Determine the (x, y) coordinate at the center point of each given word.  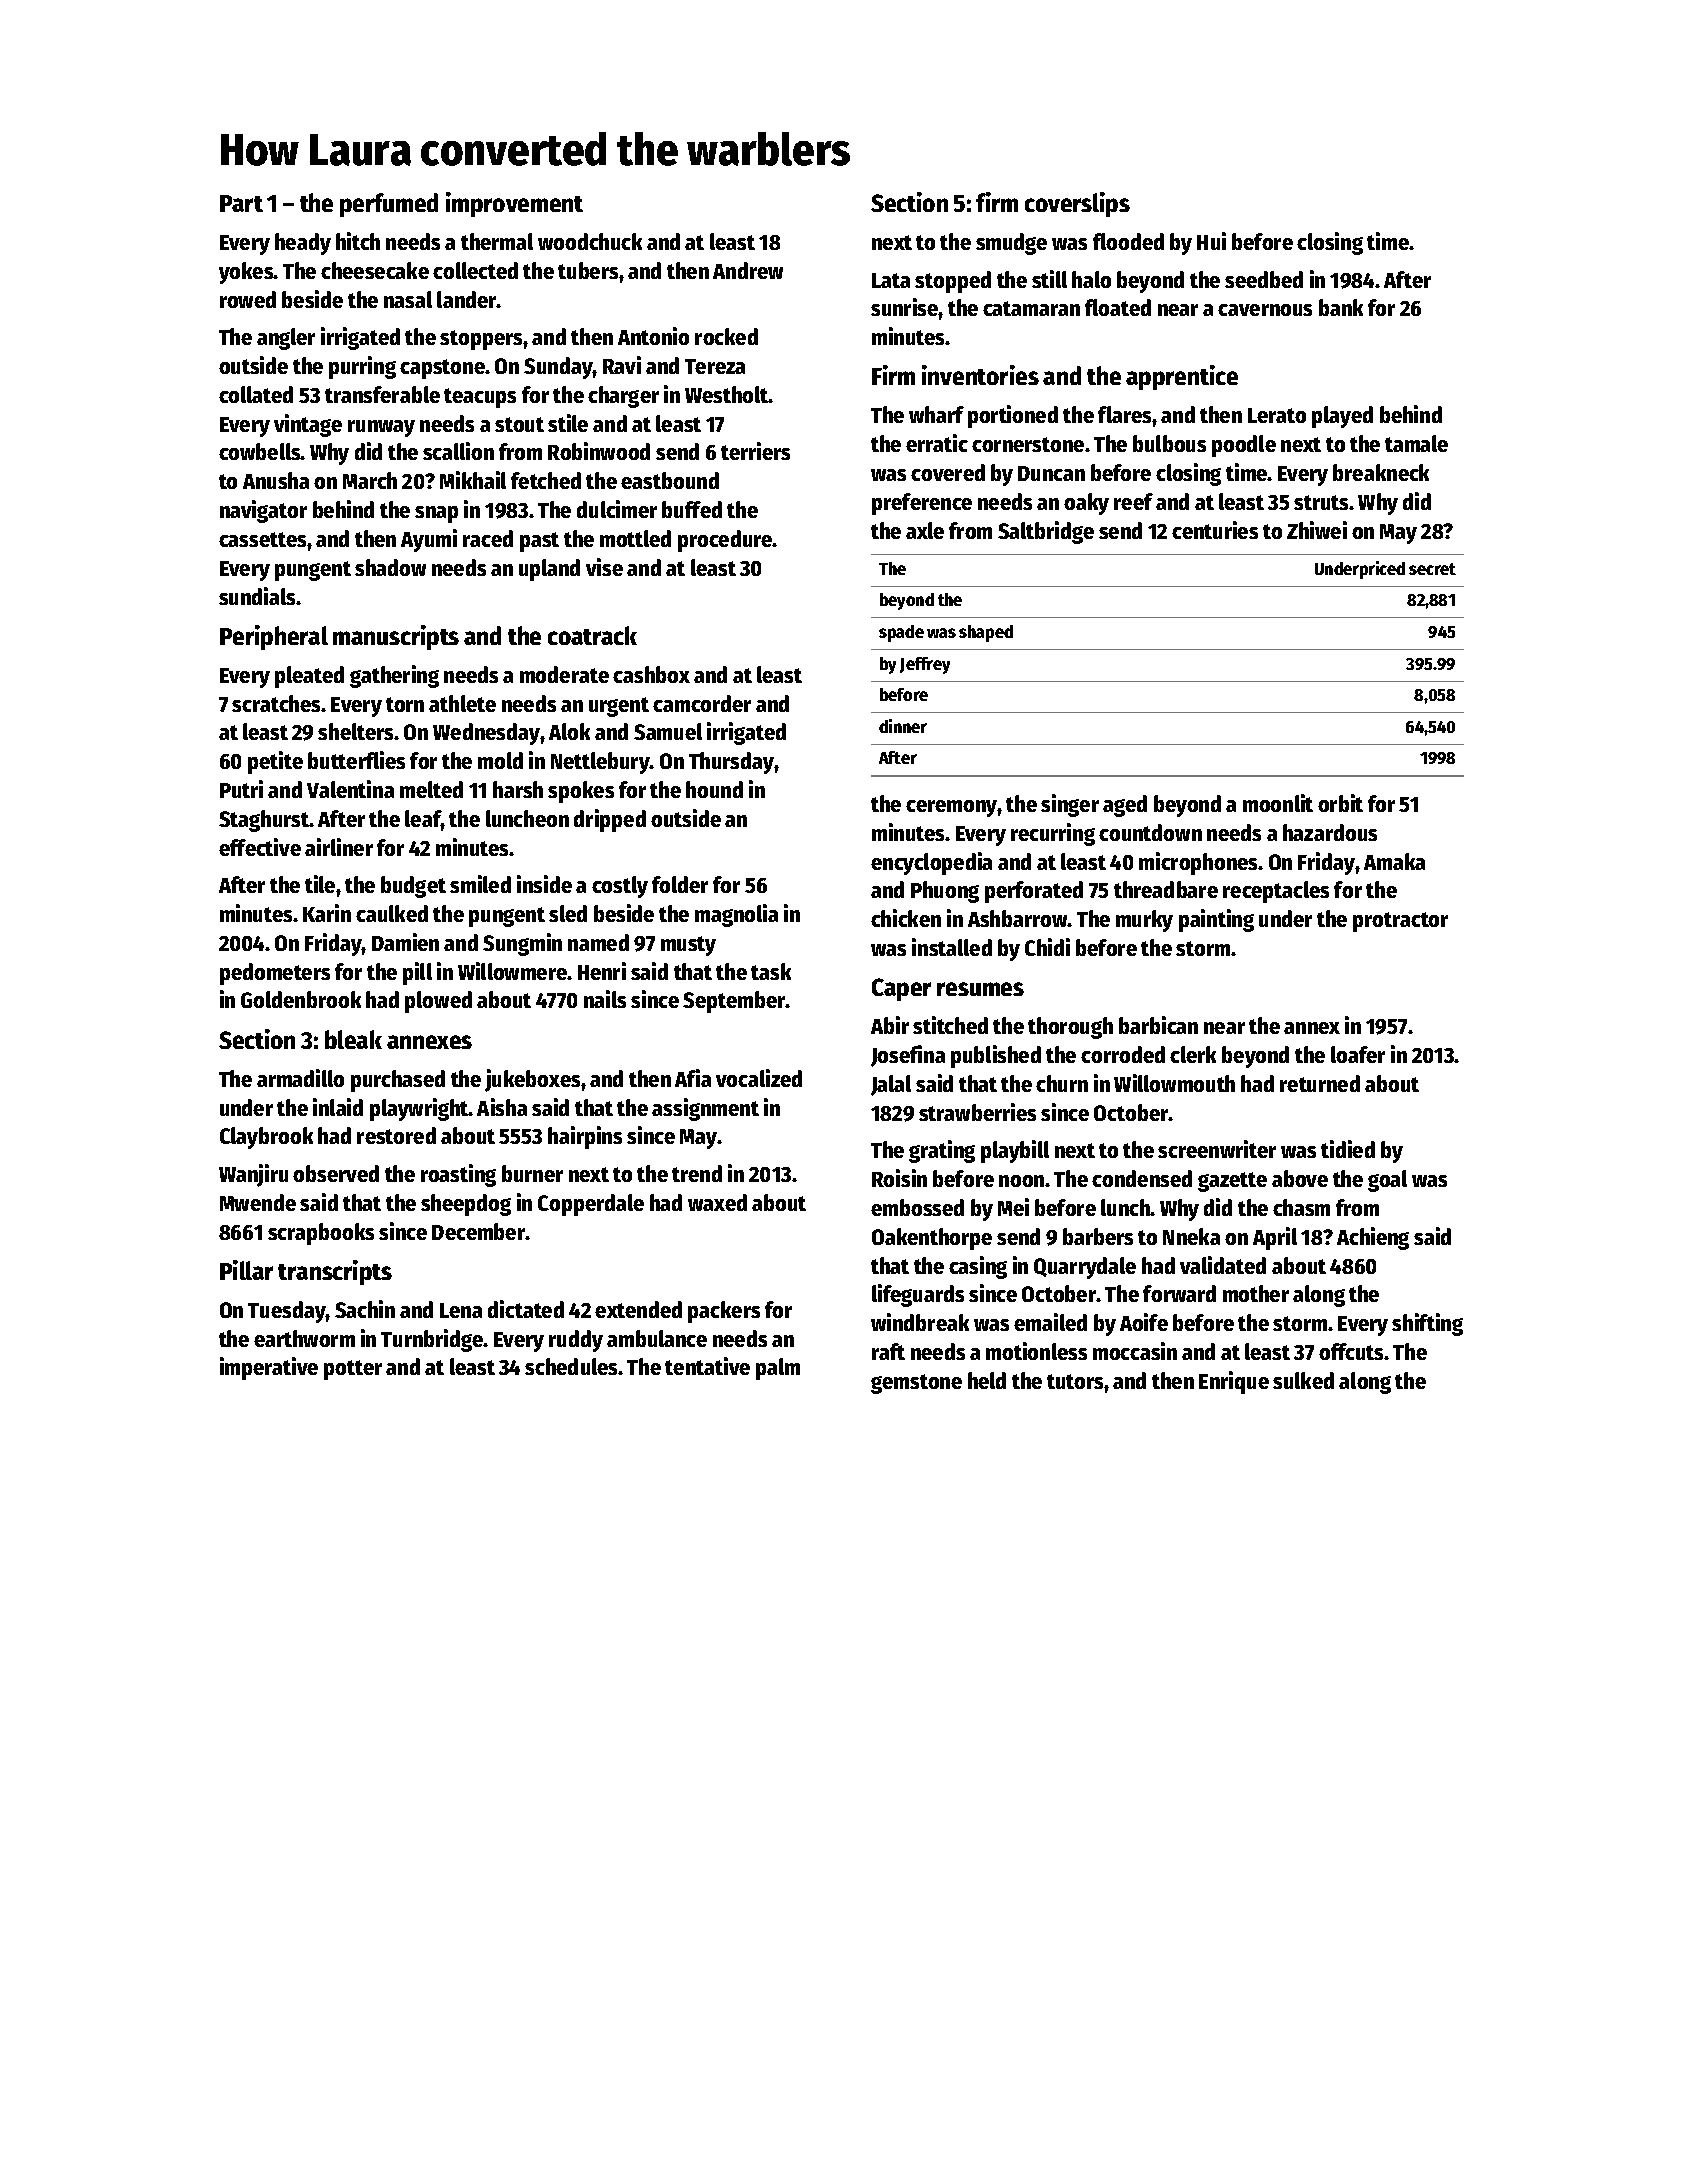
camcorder (702, 703)
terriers (755, 451)
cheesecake (375, 270)
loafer (1358, 1054)
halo (1091, 279)
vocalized (759, 1078)
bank (1341, 307)
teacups (480, 398)
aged (1125, 806)
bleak (353, 1039)
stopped (953, 282)
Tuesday (287, 1312)
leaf (423, 820)
